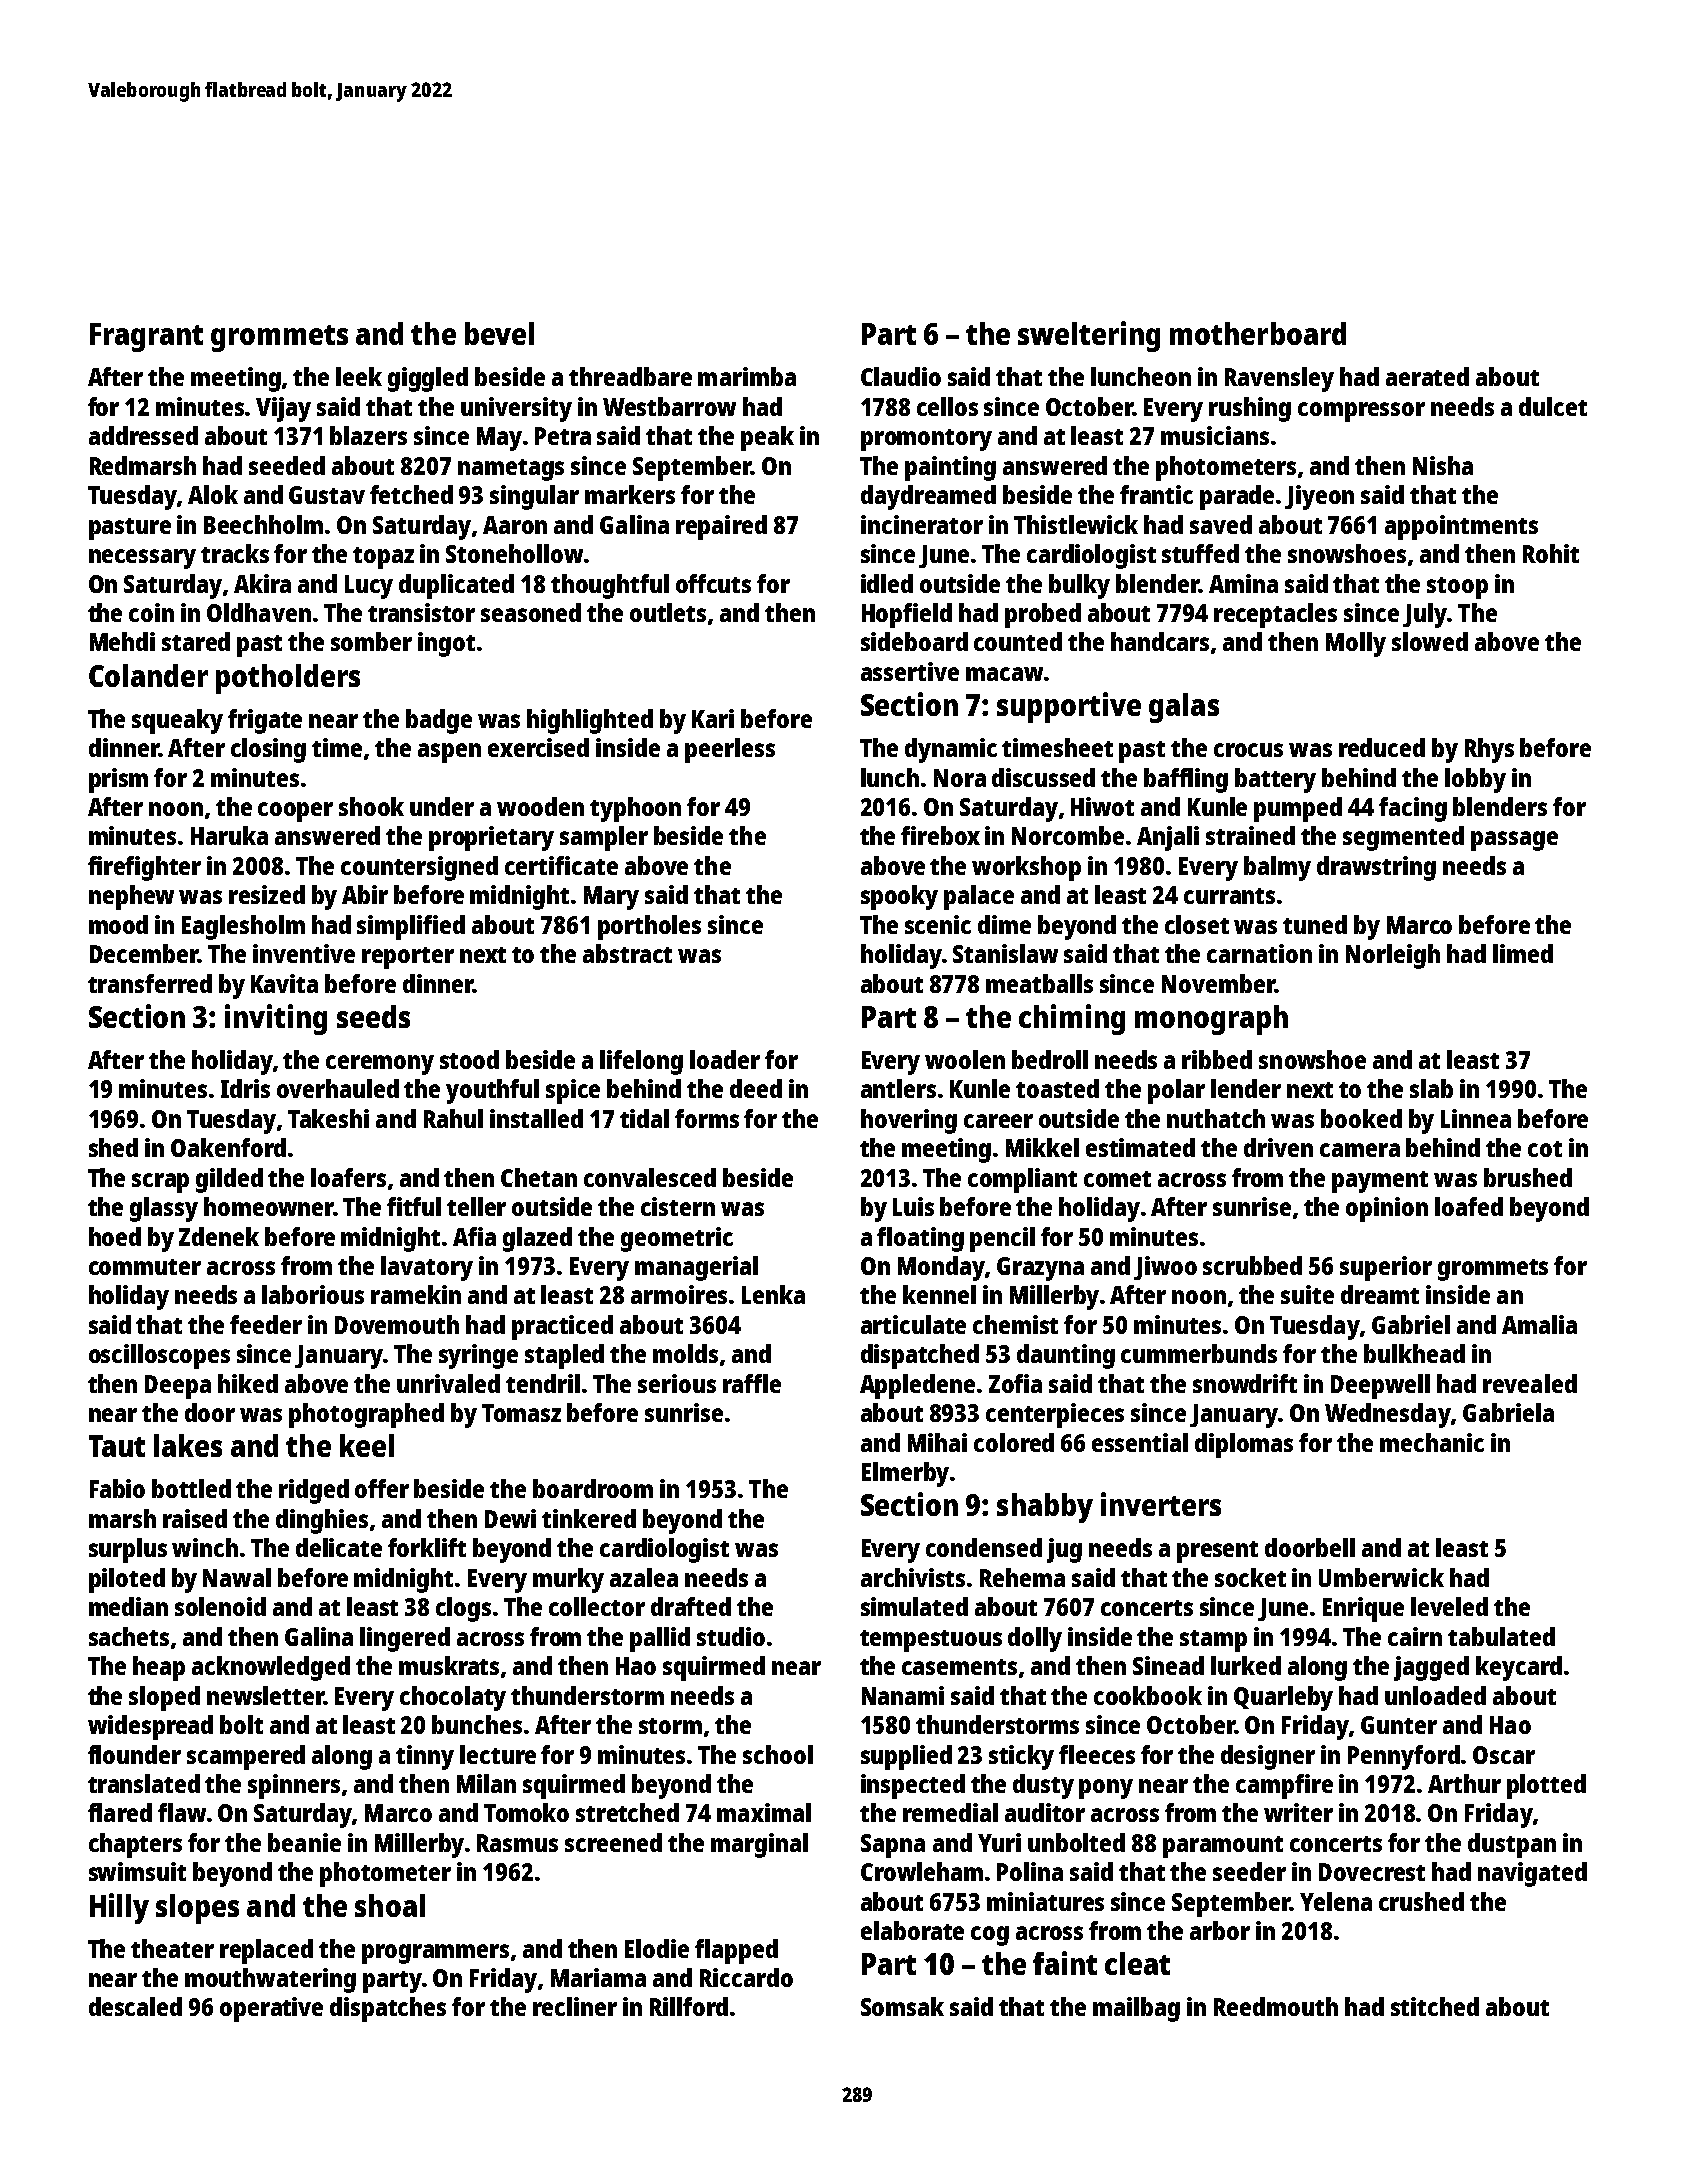 This document has width=1683, height=2178. What do you see at coordinates (276, 1019) in the document?
I see `inviting` at bounding box center [276, 1019].
